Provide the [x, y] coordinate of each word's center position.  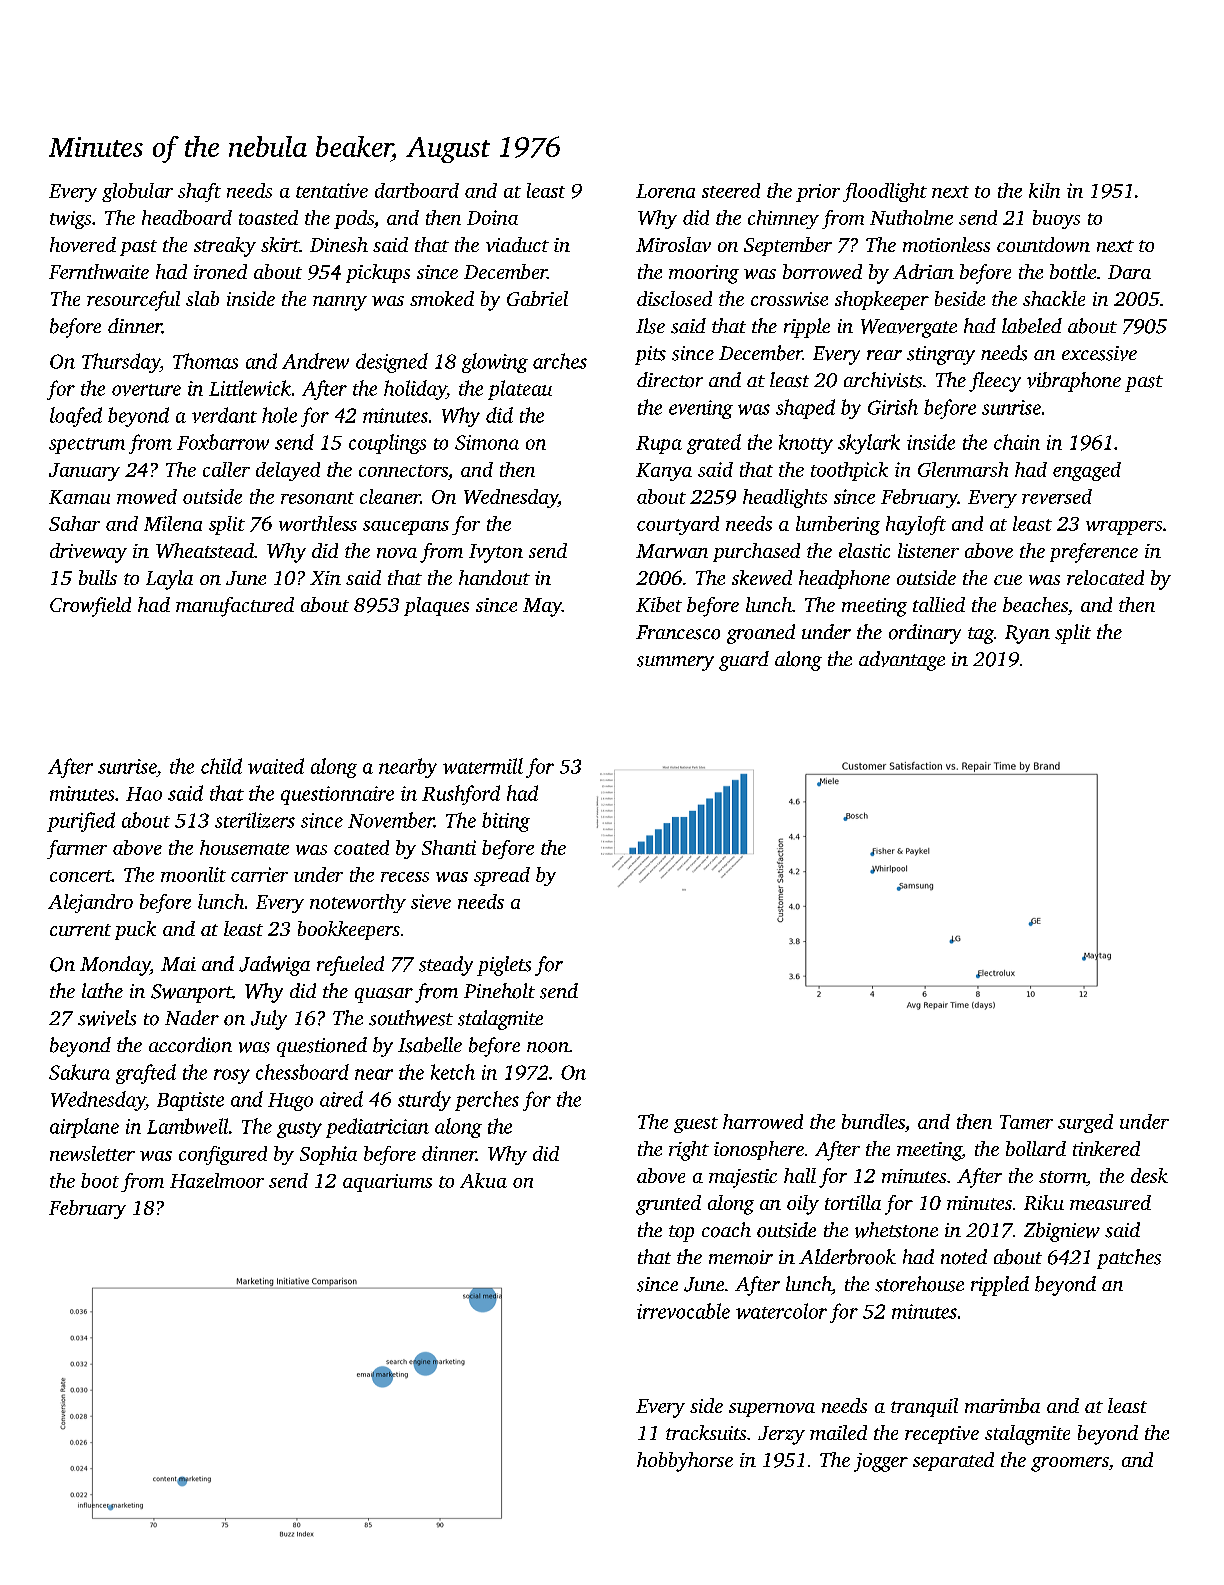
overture [146, 390]
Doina [492, 217]
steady [446, 966]
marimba [1002, 1405]
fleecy [995, 382]
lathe [102, 990]
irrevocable [683, 1311]
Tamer [1026, 1122]
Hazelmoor [217, 1180]
